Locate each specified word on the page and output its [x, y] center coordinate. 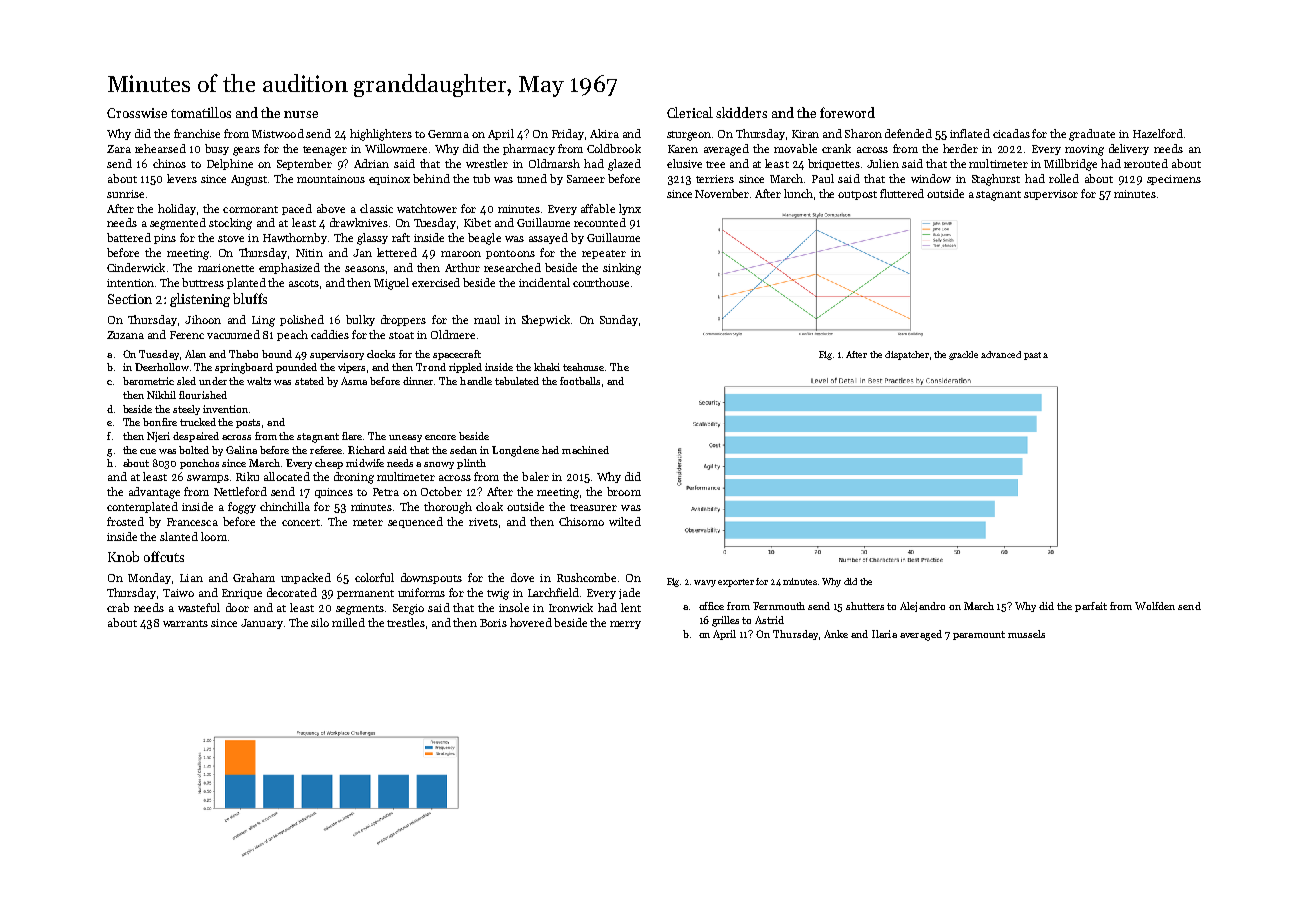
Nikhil [161, 395]
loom [214, 536]
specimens [1174, 180]
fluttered [902, 193]
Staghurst [996, 180]
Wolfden [1155, 606]
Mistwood [278, 133]
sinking [622, 269]
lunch [798, 193]
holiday [177, 209]
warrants [185, 623]
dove [522, 577]
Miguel [391, 284]
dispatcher [907, 355]
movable [795, 148]
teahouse [583, 367]
